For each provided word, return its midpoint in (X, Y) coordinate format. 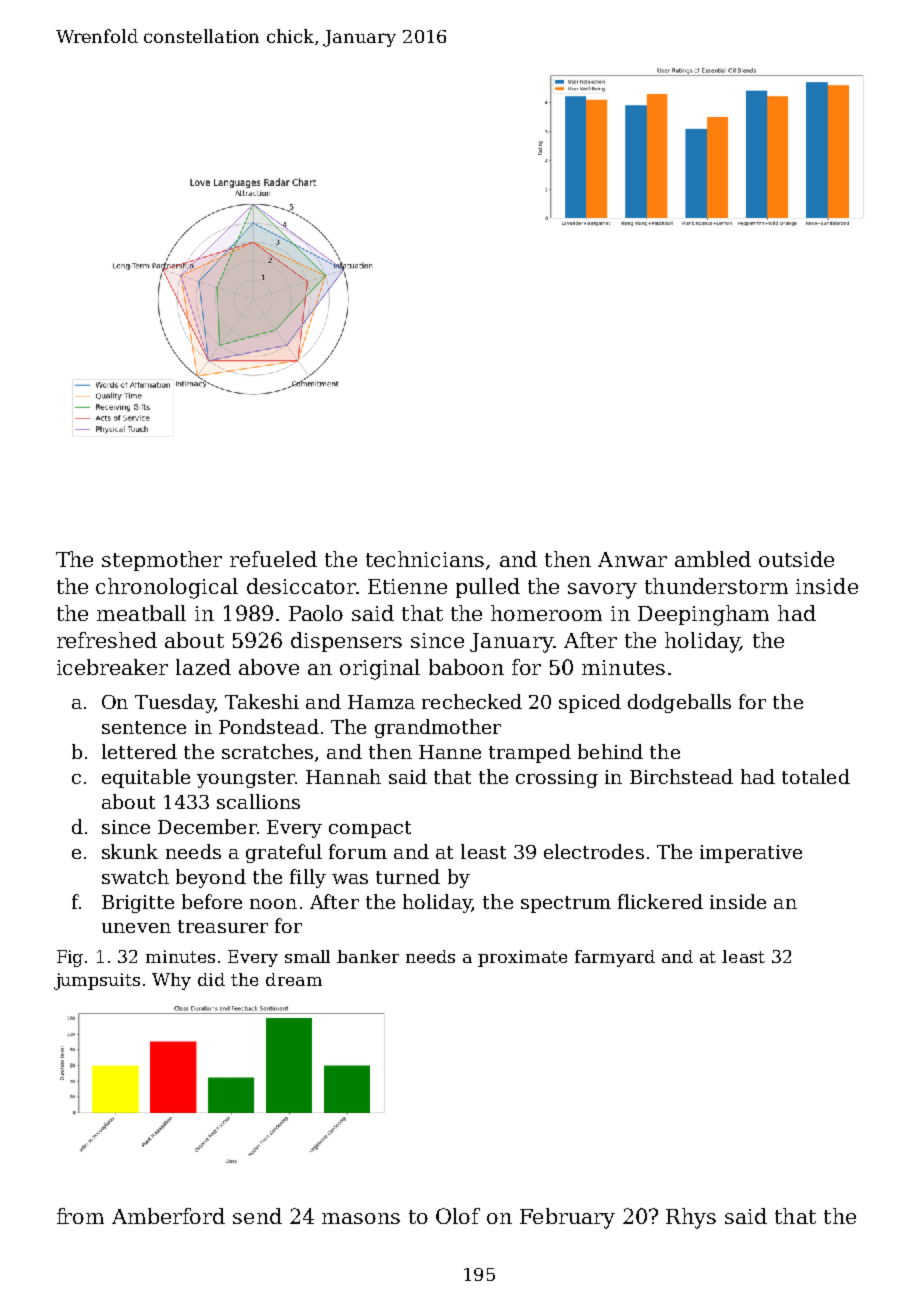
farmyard (615, 958)
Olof (458, 1216)
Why (171, 981)
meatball (141, 613)
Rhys (691, 1218)
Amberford (168, 1216)
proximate (522, 958)
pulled (488, 588)
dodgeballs (679, 703)
